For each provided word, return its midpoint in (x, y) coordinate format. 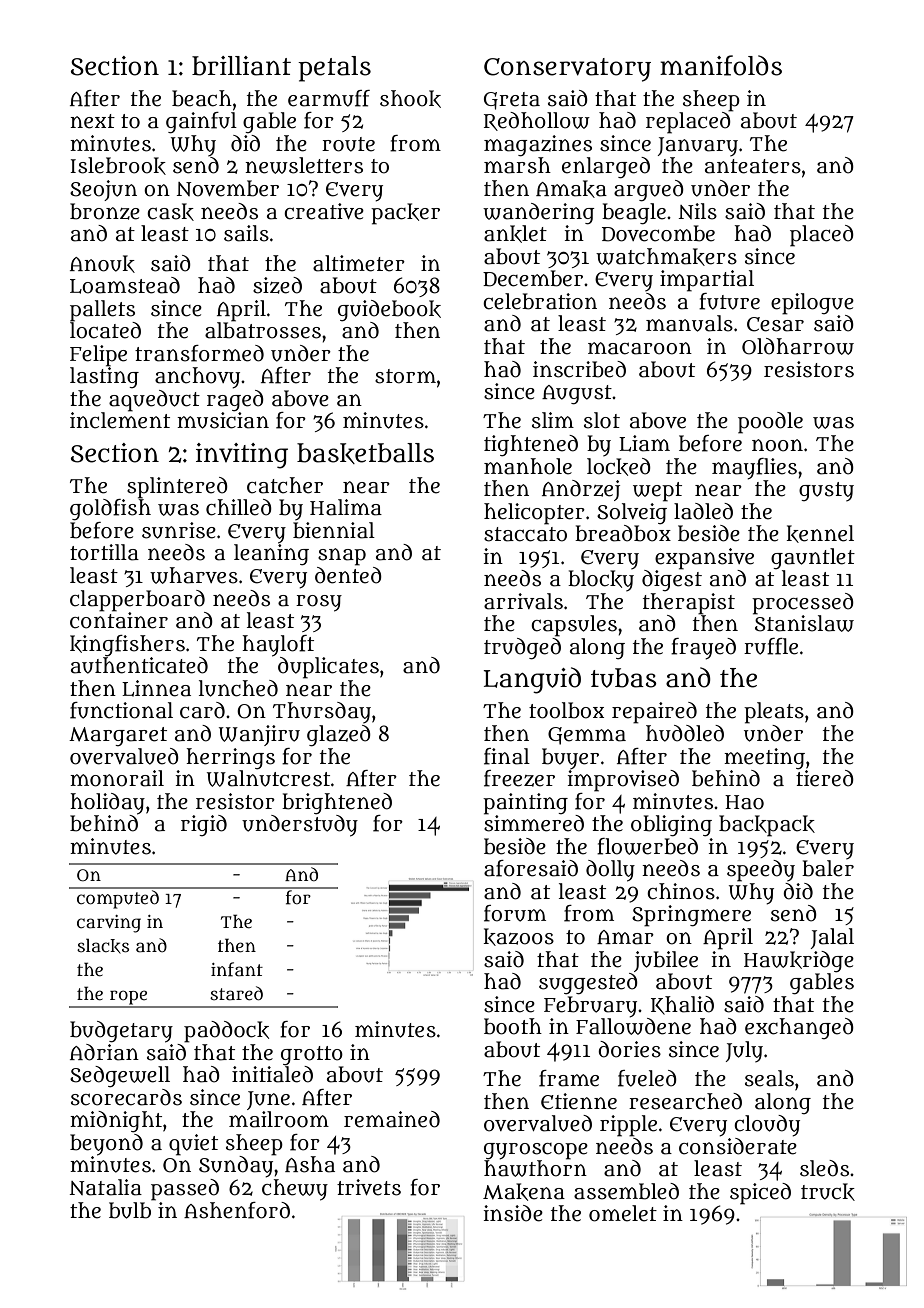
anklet (515, 234)
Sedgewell (120, 1076)
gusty (826, 491)
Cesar (775, 324)
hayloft (278, 645)
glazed (339, 735)
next (92, 121)
